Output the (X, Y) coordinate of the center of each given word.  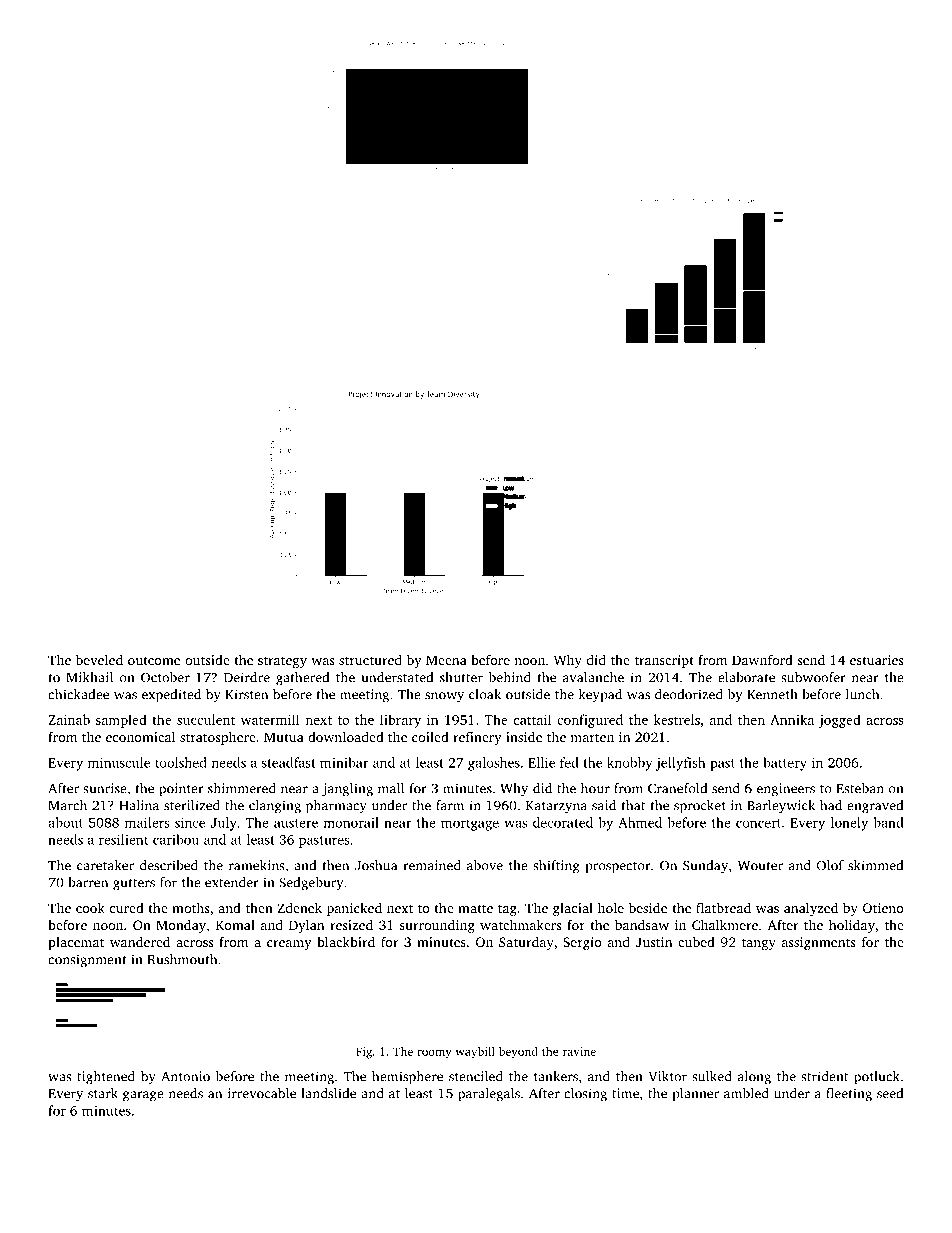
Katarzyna (556, 807)
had (831, 805)
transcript (664, 661)
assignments (818, 943)
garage (143, 1096)
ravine (579, 1051)
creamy (289, 945)
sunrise (105, 788)
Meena (446, 660)
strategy (282, 662)
